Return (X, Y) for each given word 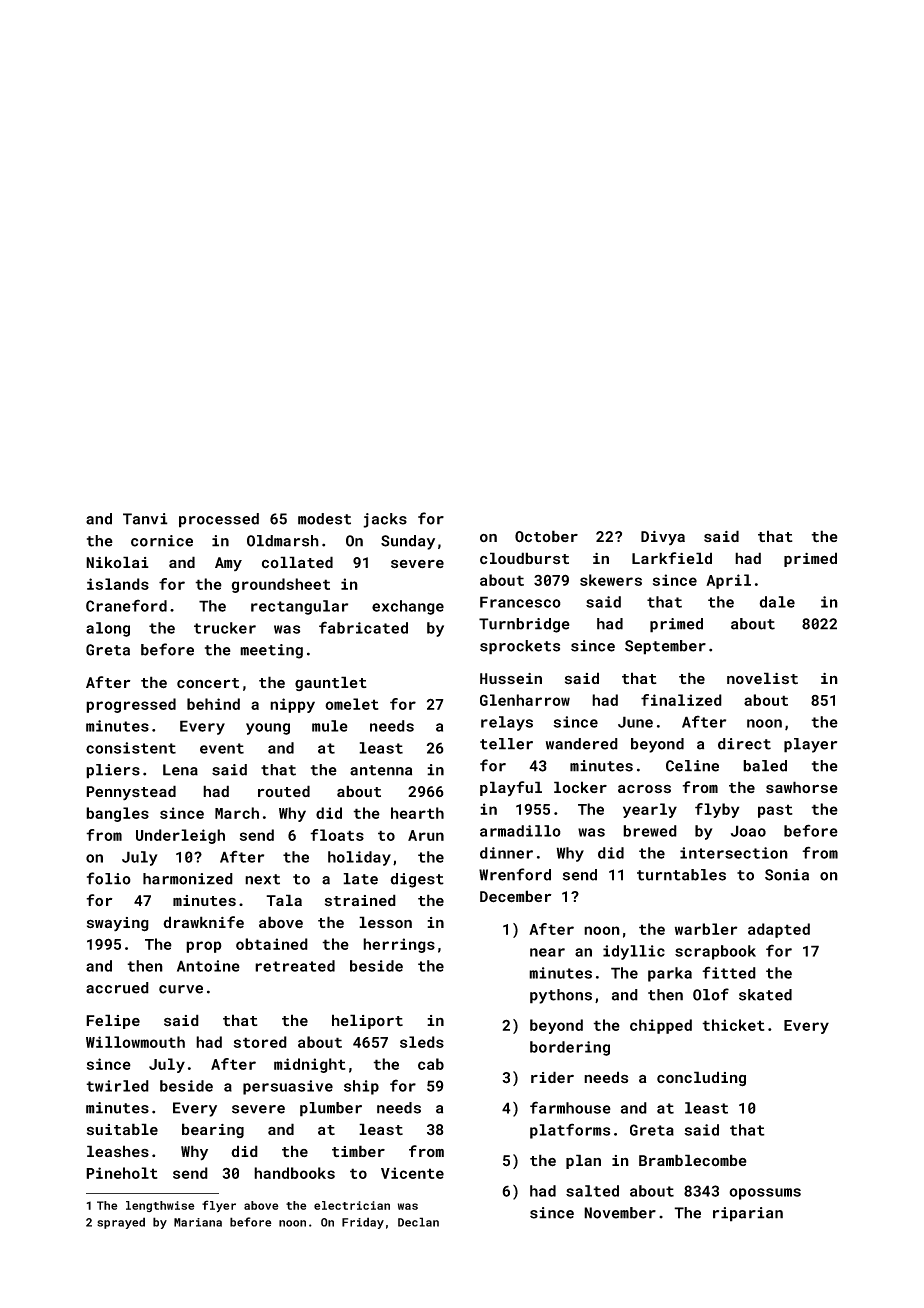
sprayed (121, 1223)
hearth (417, 813)
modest (324, 519)
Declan (418, 1222)
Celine (692, 766)
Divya (663, 538)
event (222, 748)
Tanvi (145, 519)
